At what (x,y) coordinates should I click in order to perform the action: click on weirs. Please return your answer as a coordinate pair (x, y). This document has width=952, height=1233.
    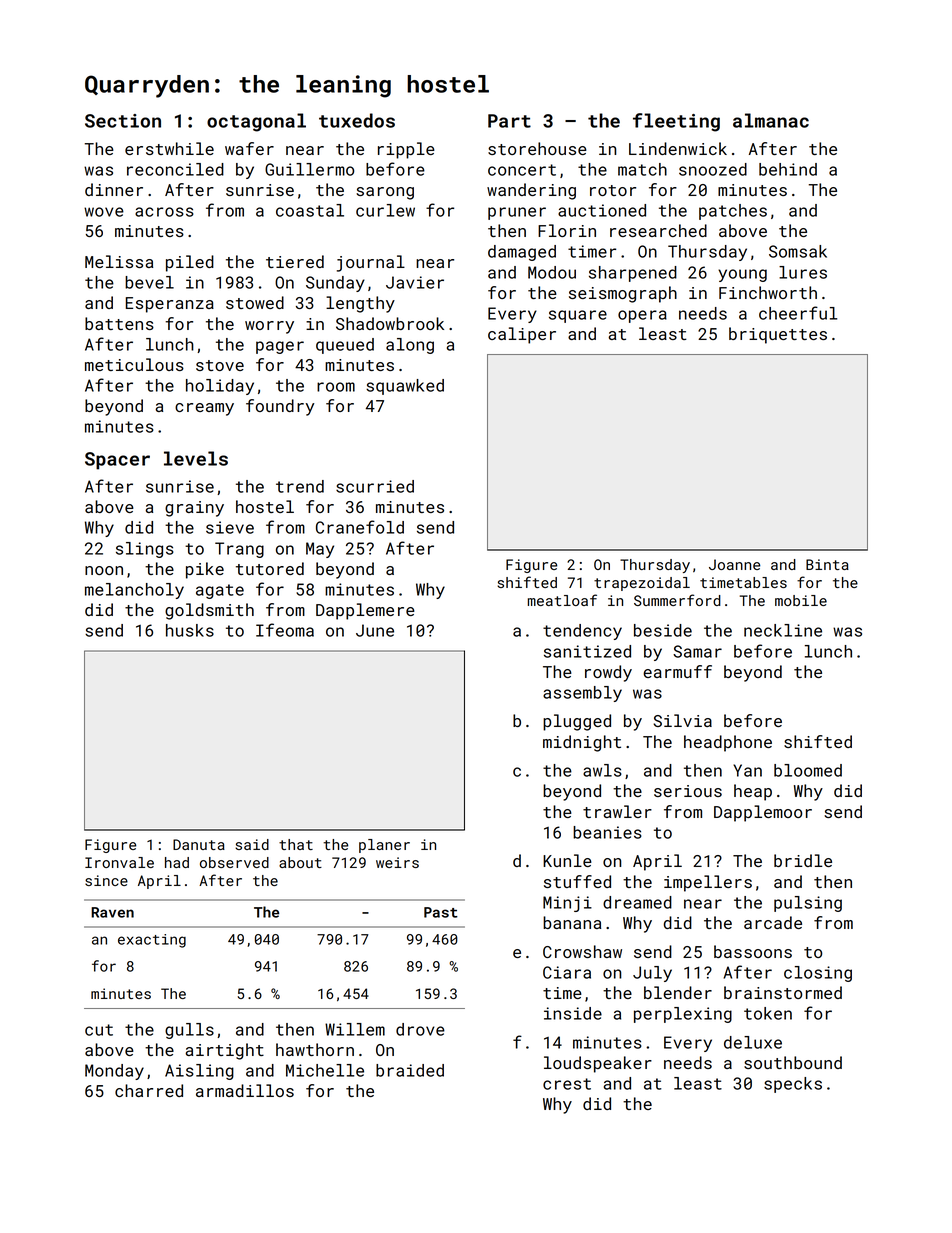
    Looking at the image, I should click on (397, 862).
